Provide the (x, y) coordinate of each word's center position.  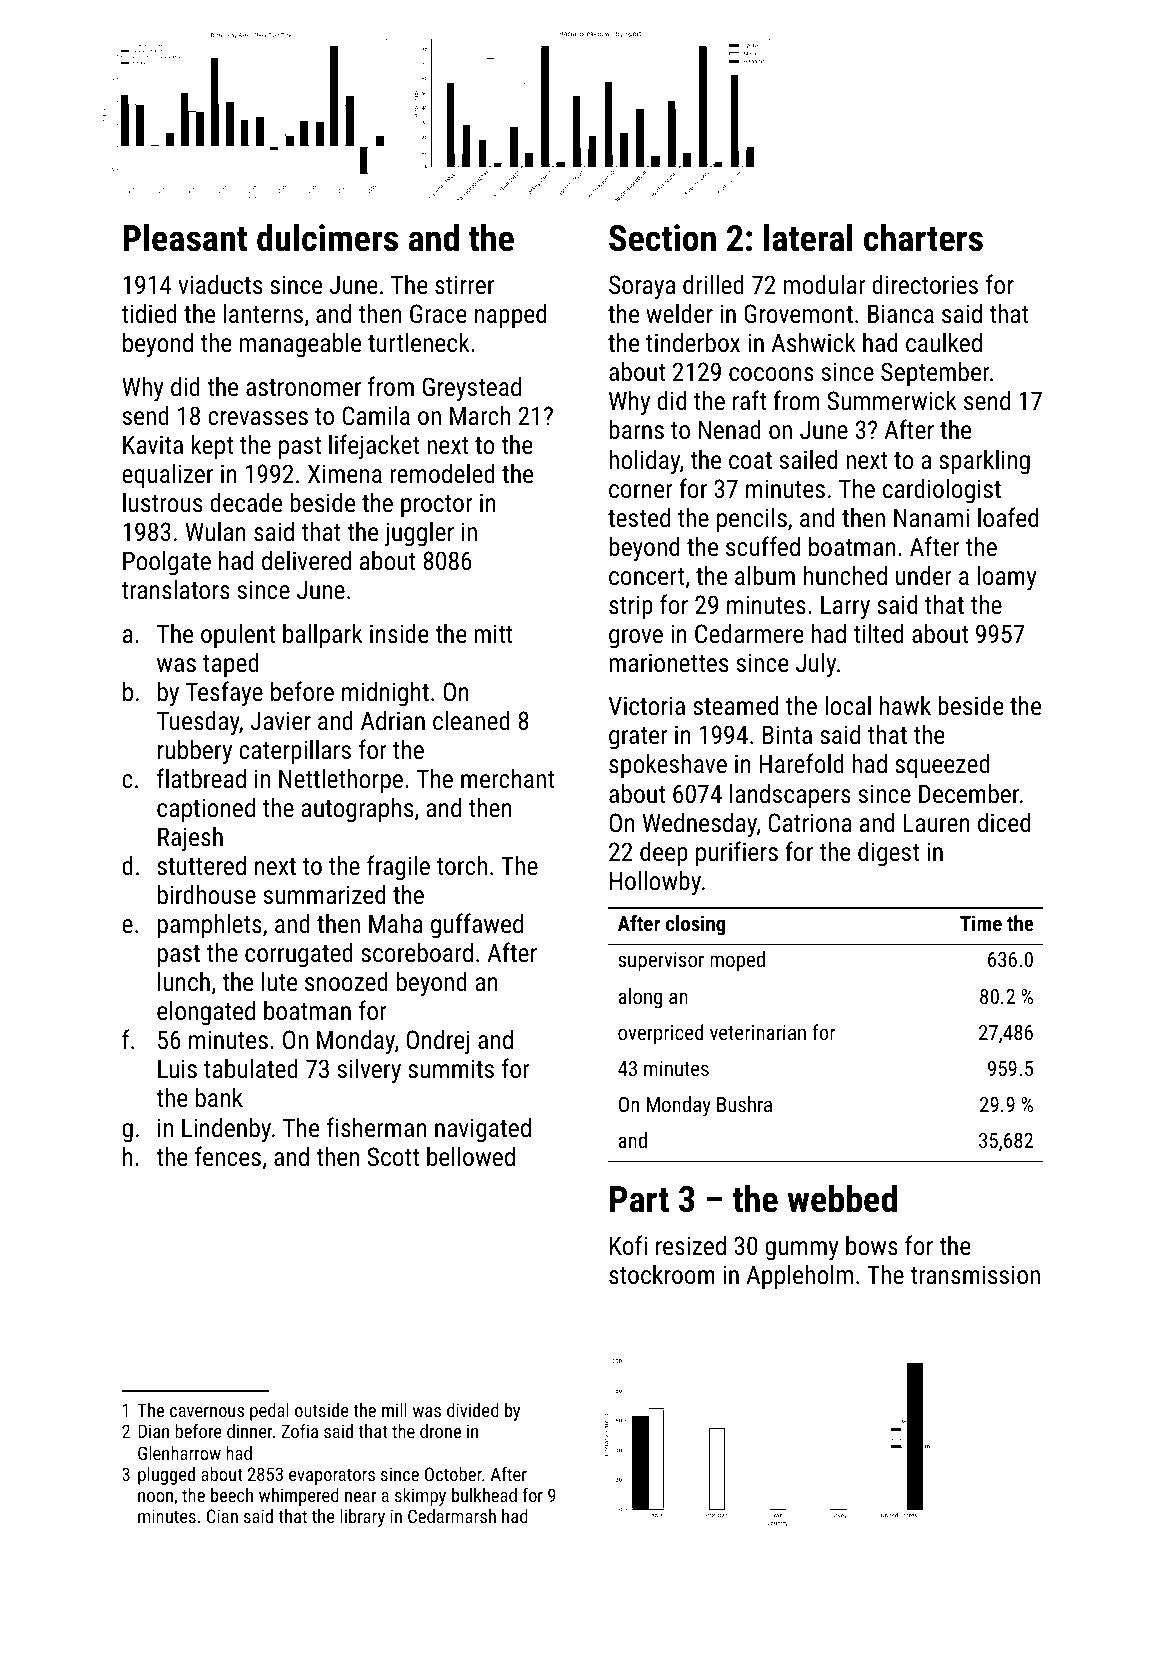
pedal (269, 1412)
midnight (385, 694)
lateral (808, 238)
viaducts (220, 284)
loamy (1006, 578)
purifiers (737, 853)
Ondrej (437, 1042)
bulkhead (484, 1495)
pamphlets (210, 925)
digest (888, 854)
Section (662, 238)
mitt (493, 633)
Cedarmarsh (452, 1516)
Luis (177, 1068)
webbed (842, 1199)
